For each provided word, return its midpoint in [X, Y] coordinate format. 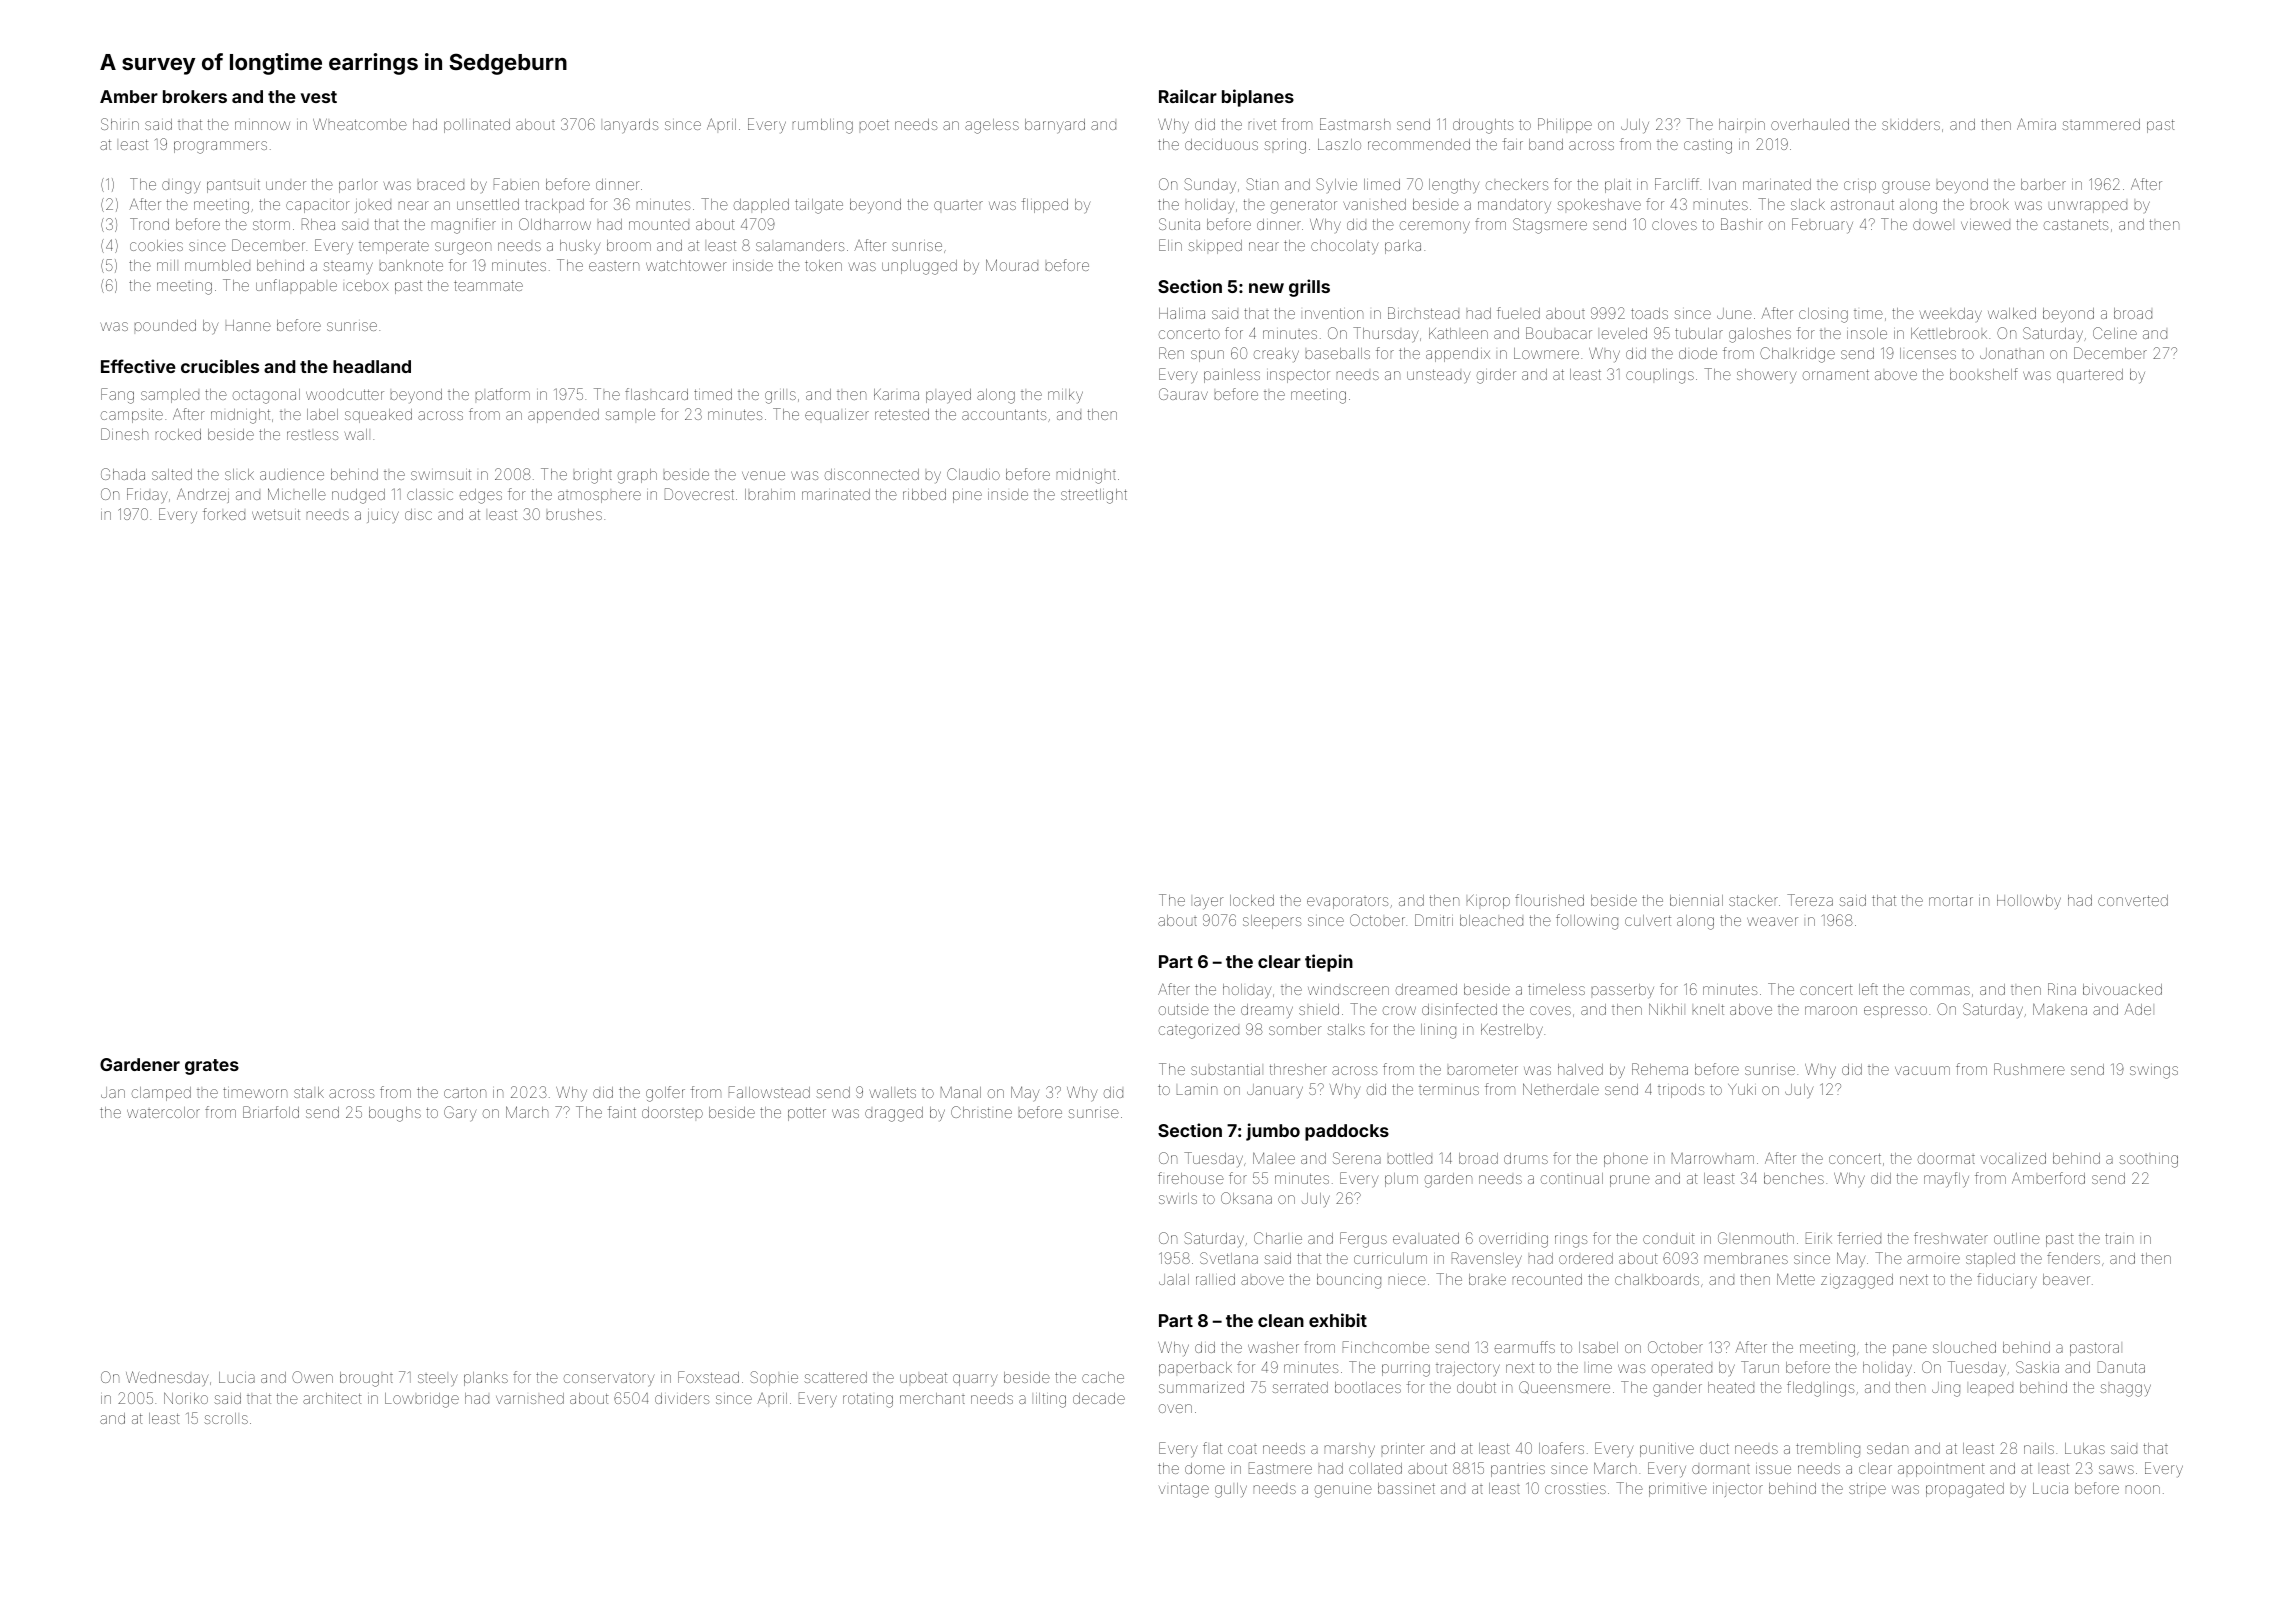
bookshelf [1984, 374]
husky [580, 247]
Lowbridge [422, 1400]
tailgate [819, 206]
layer [1209, 903]
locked [1252, 900]
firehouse [1191, 1178]
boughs [395, 1114]
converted [2133, 900]
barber [2043, 184]
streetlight [1094, 496]
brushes [574, 514]
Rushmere [2029, 1069]
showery [1766, 376]
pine [967, 497]
